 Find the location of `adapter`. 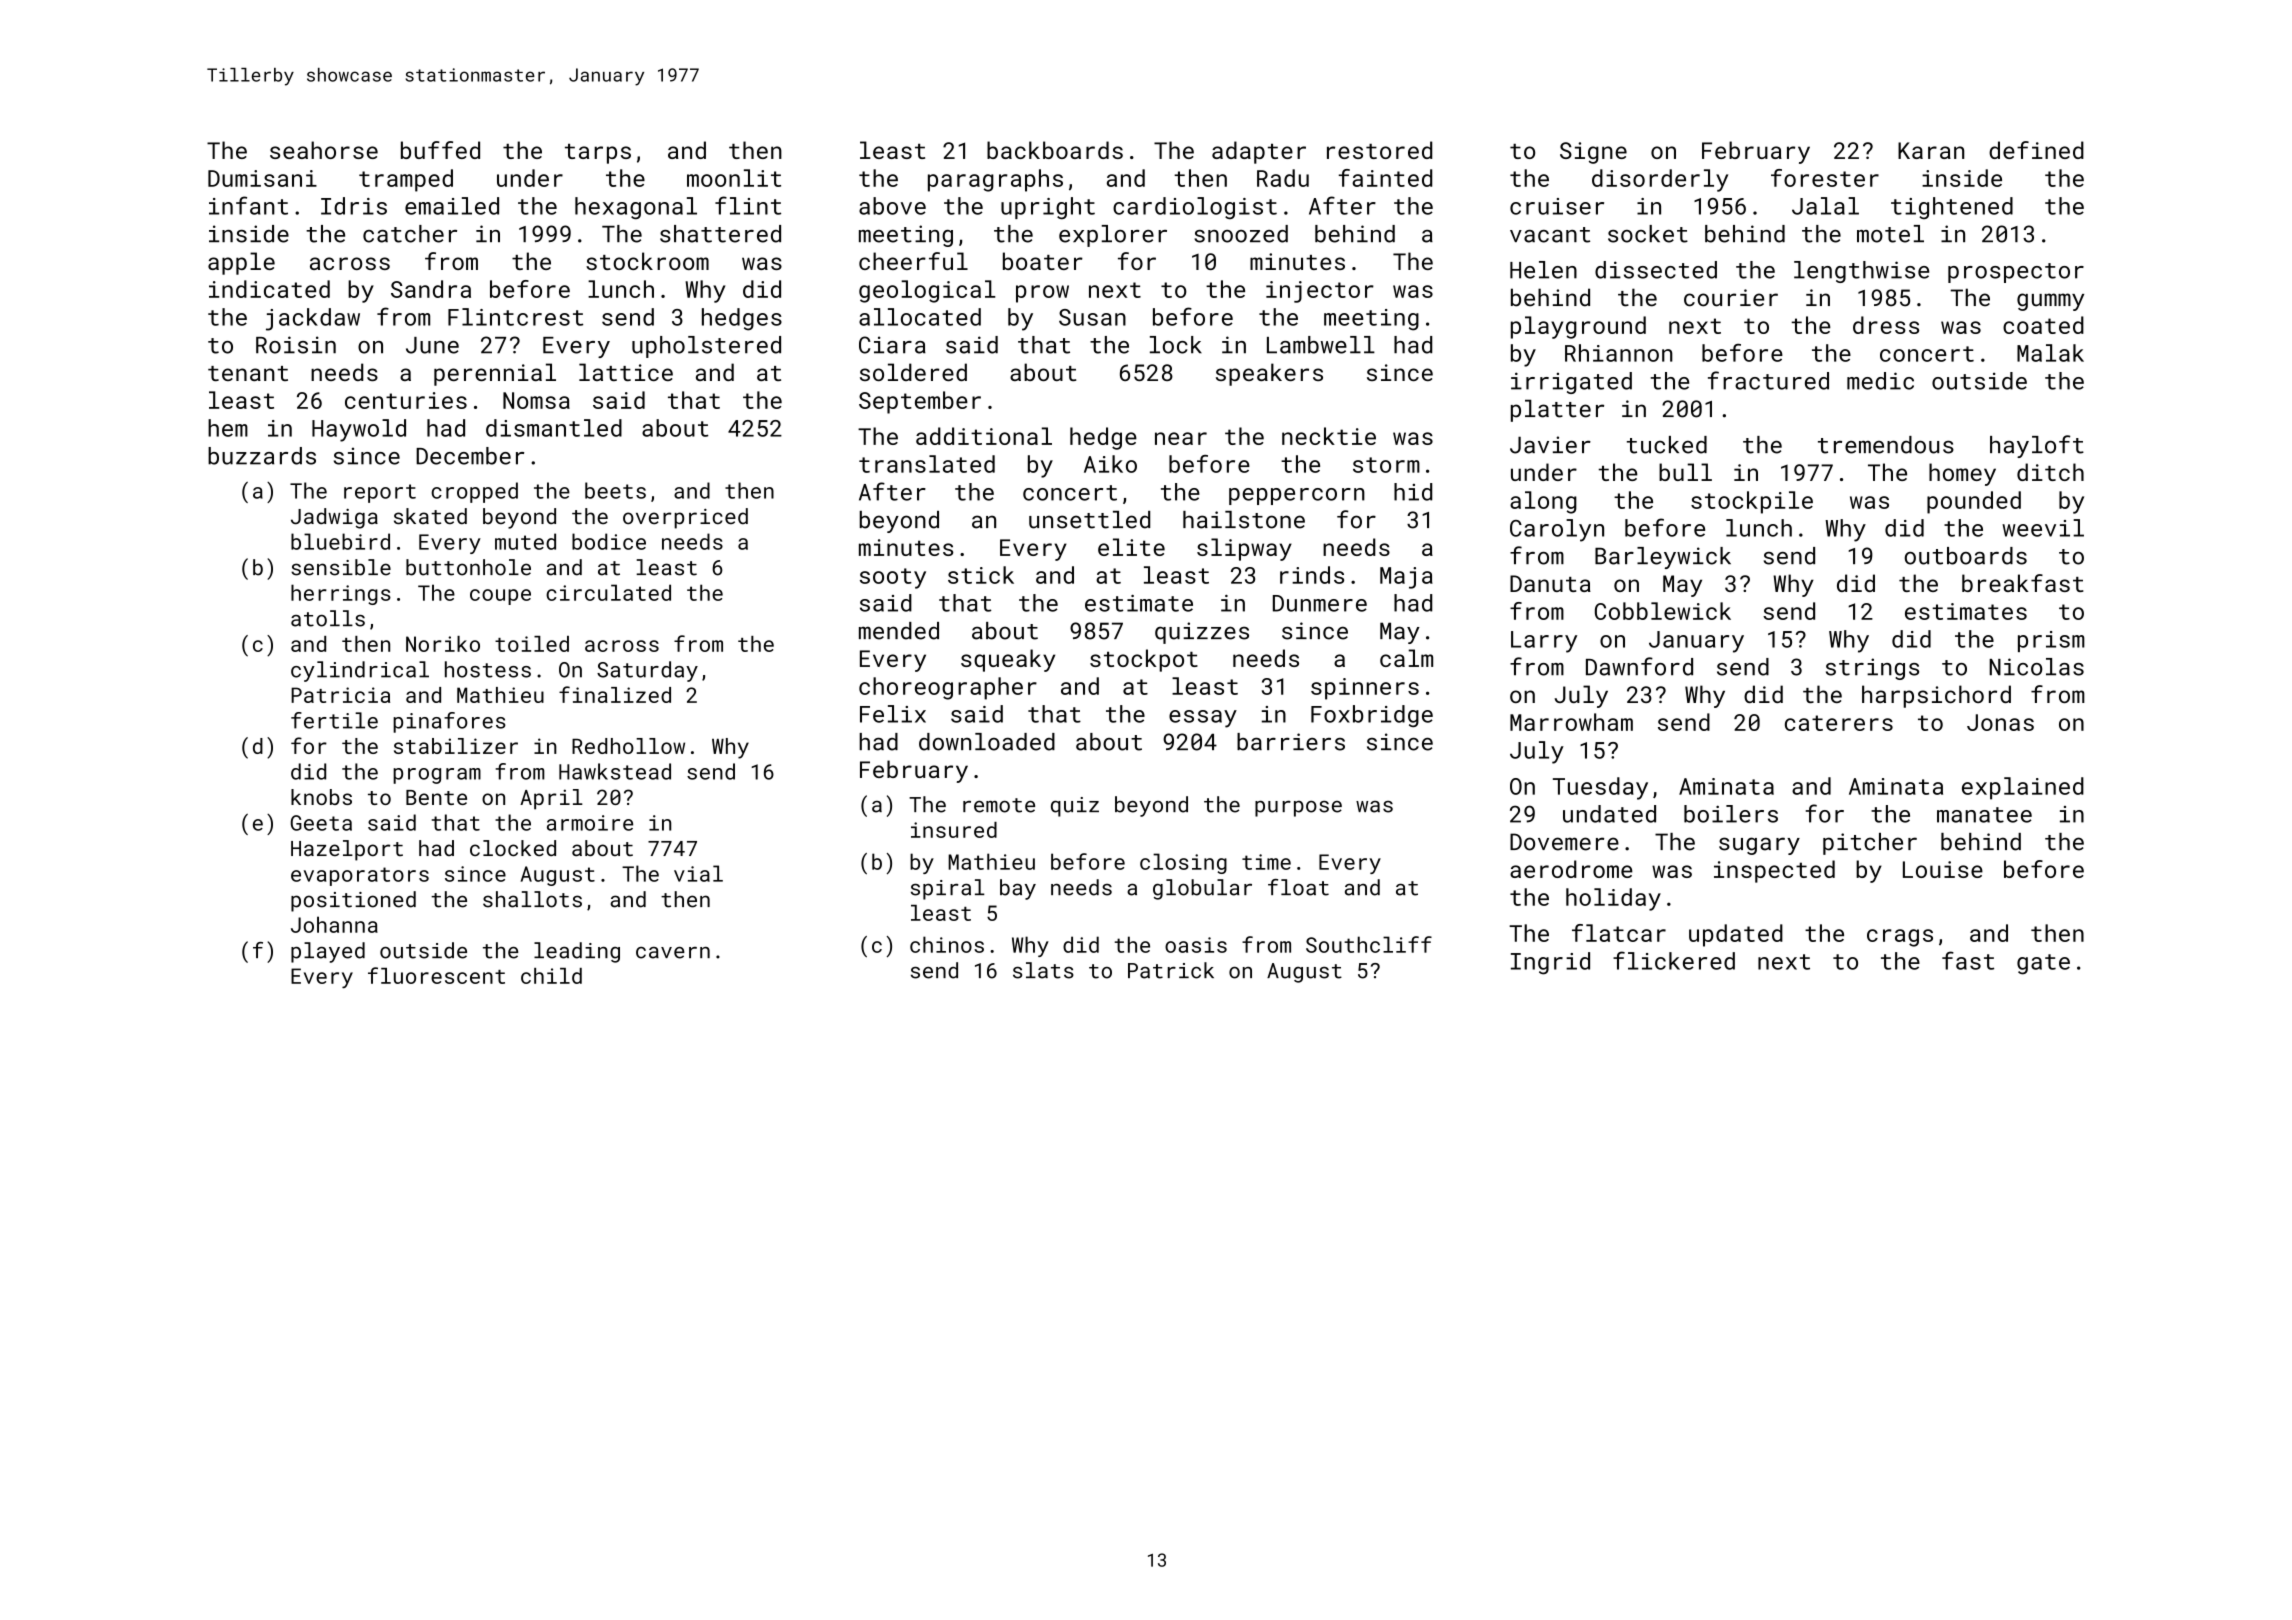

adapter is located at coordinates (1259, 152).
